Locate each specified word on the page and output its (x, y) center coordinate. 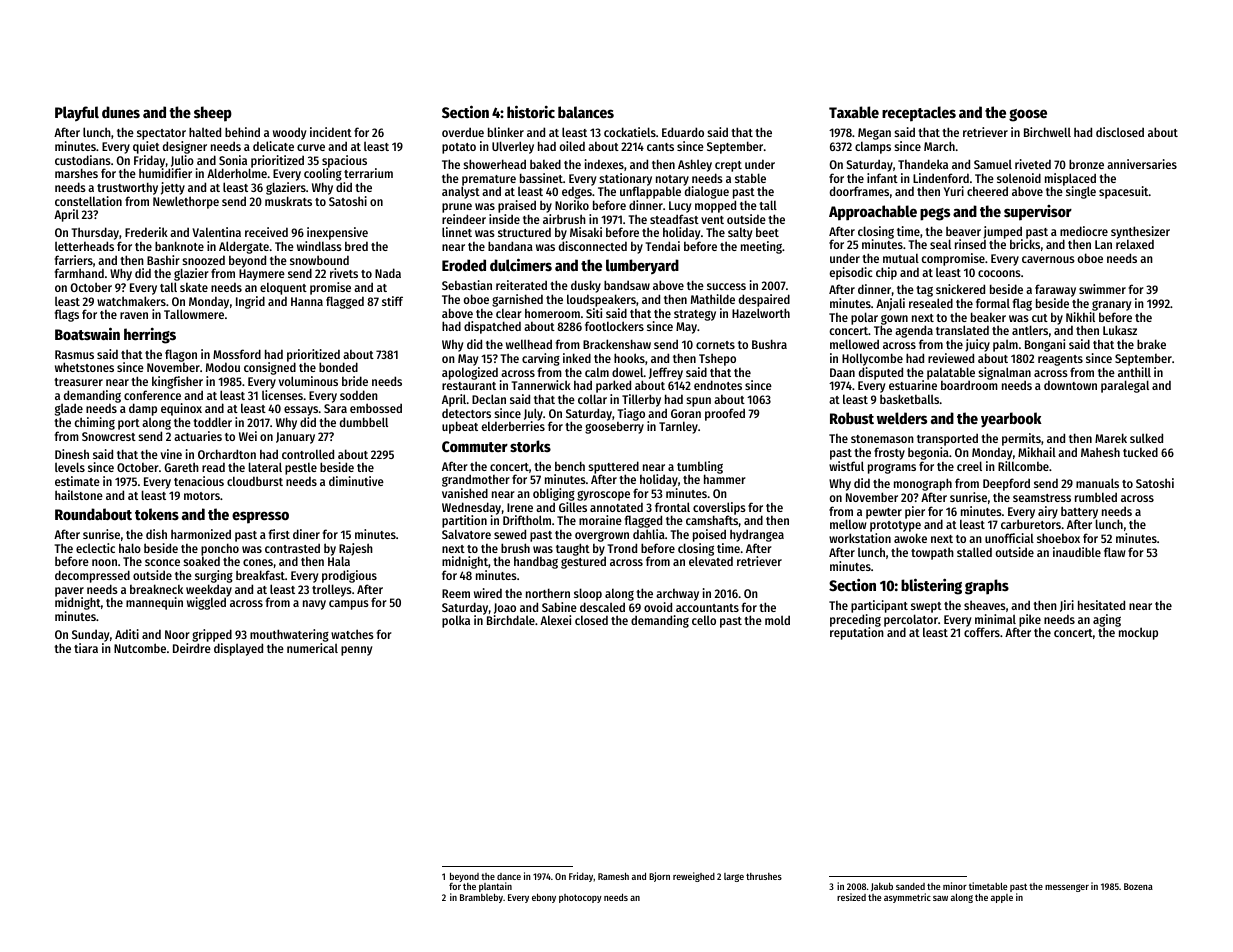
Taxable (854, 112)
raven (134, 315)
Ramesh (613, 876)
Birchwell (1047, 132)
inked (577, 358)
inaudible (1077, 552)
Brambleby (481, 898)
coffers (982, 632)
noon (104, 562)
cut (1040, 318)
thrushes (764, 876)
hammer (725, 479)
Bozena (1138, 886)
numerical (312, 648)
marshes (76, 173)
